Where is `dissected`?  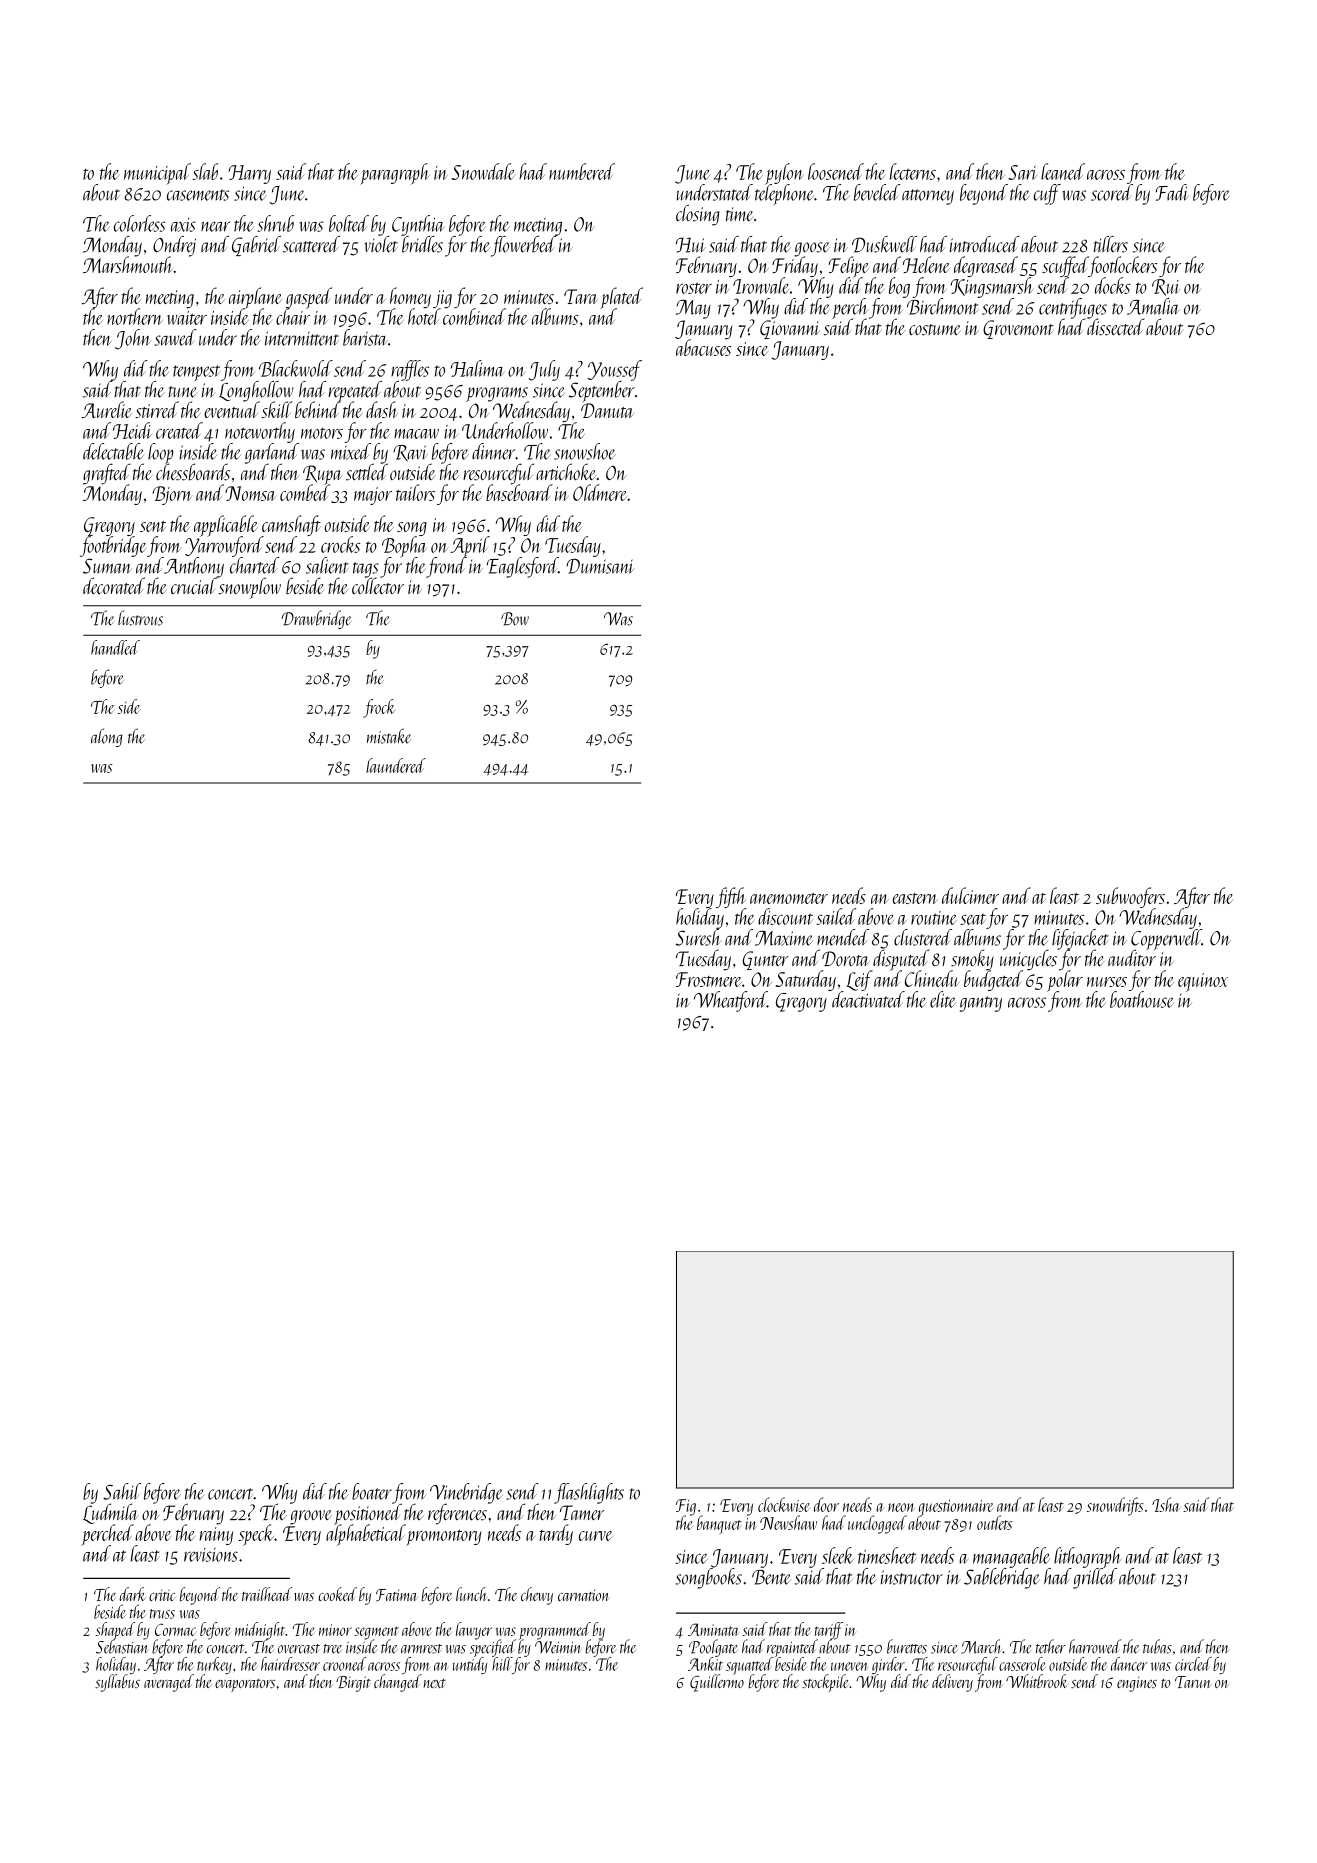
dissected is located at coordinates (1115, 327).
